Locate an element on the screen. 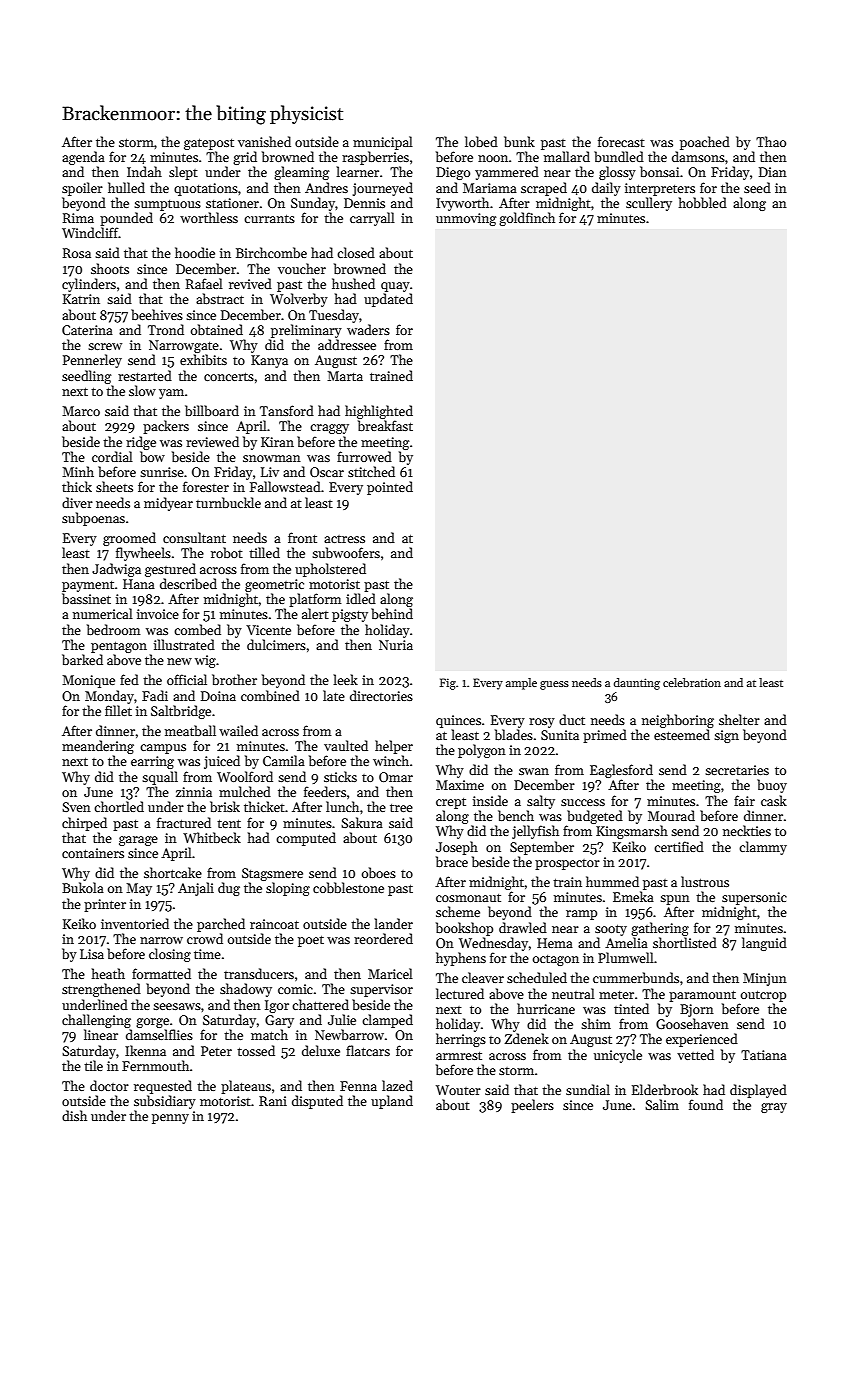 This screenshot has height=1400, width=849. waders is located at coordinates (368, 329).
